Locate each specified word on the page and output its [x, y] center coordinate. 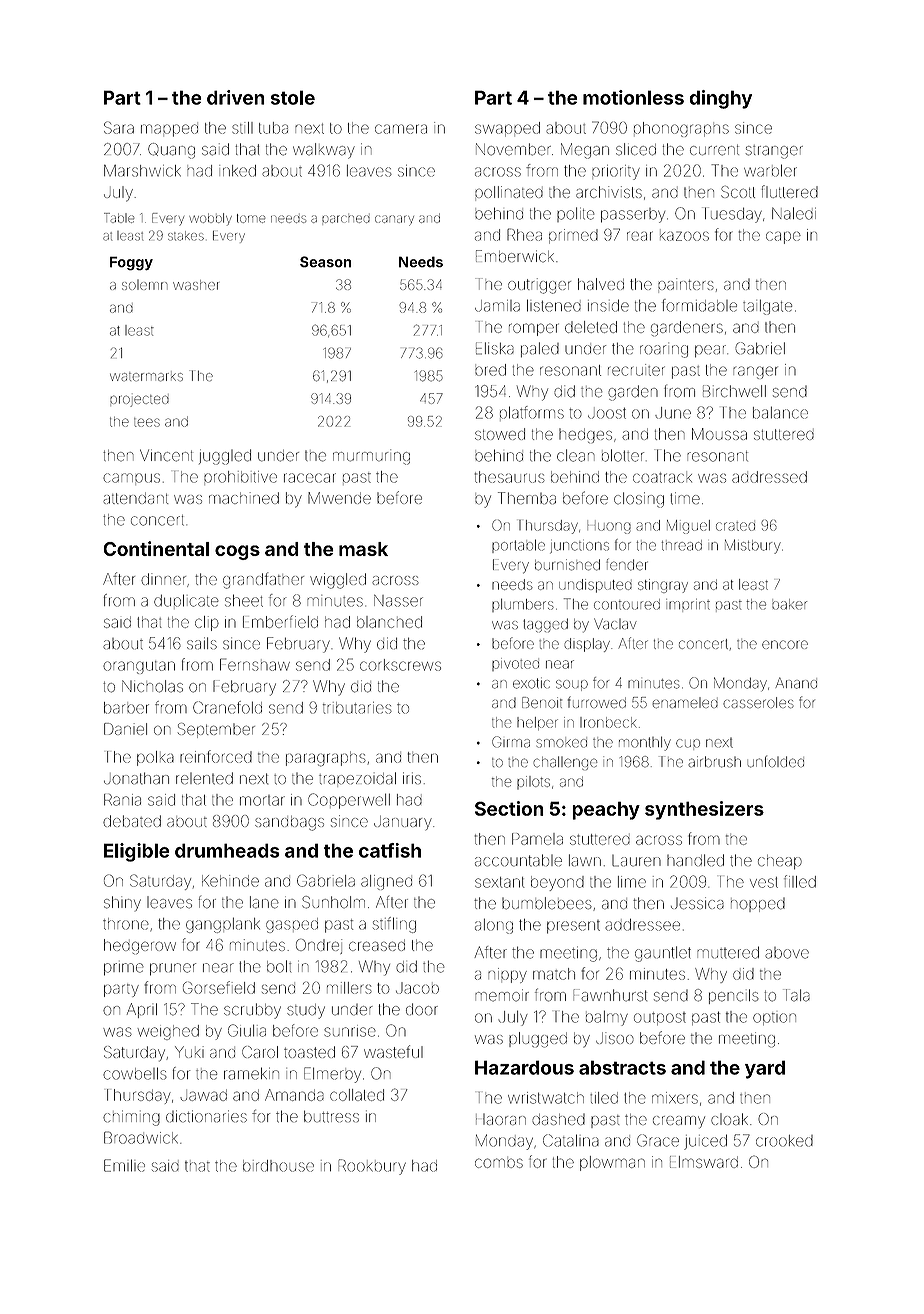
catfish [390, 850]
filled [800, 881]
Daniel [125, 729]
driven [236, 97]
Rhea [524, 234]
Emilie [124, 1165]
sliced [636, 149]
